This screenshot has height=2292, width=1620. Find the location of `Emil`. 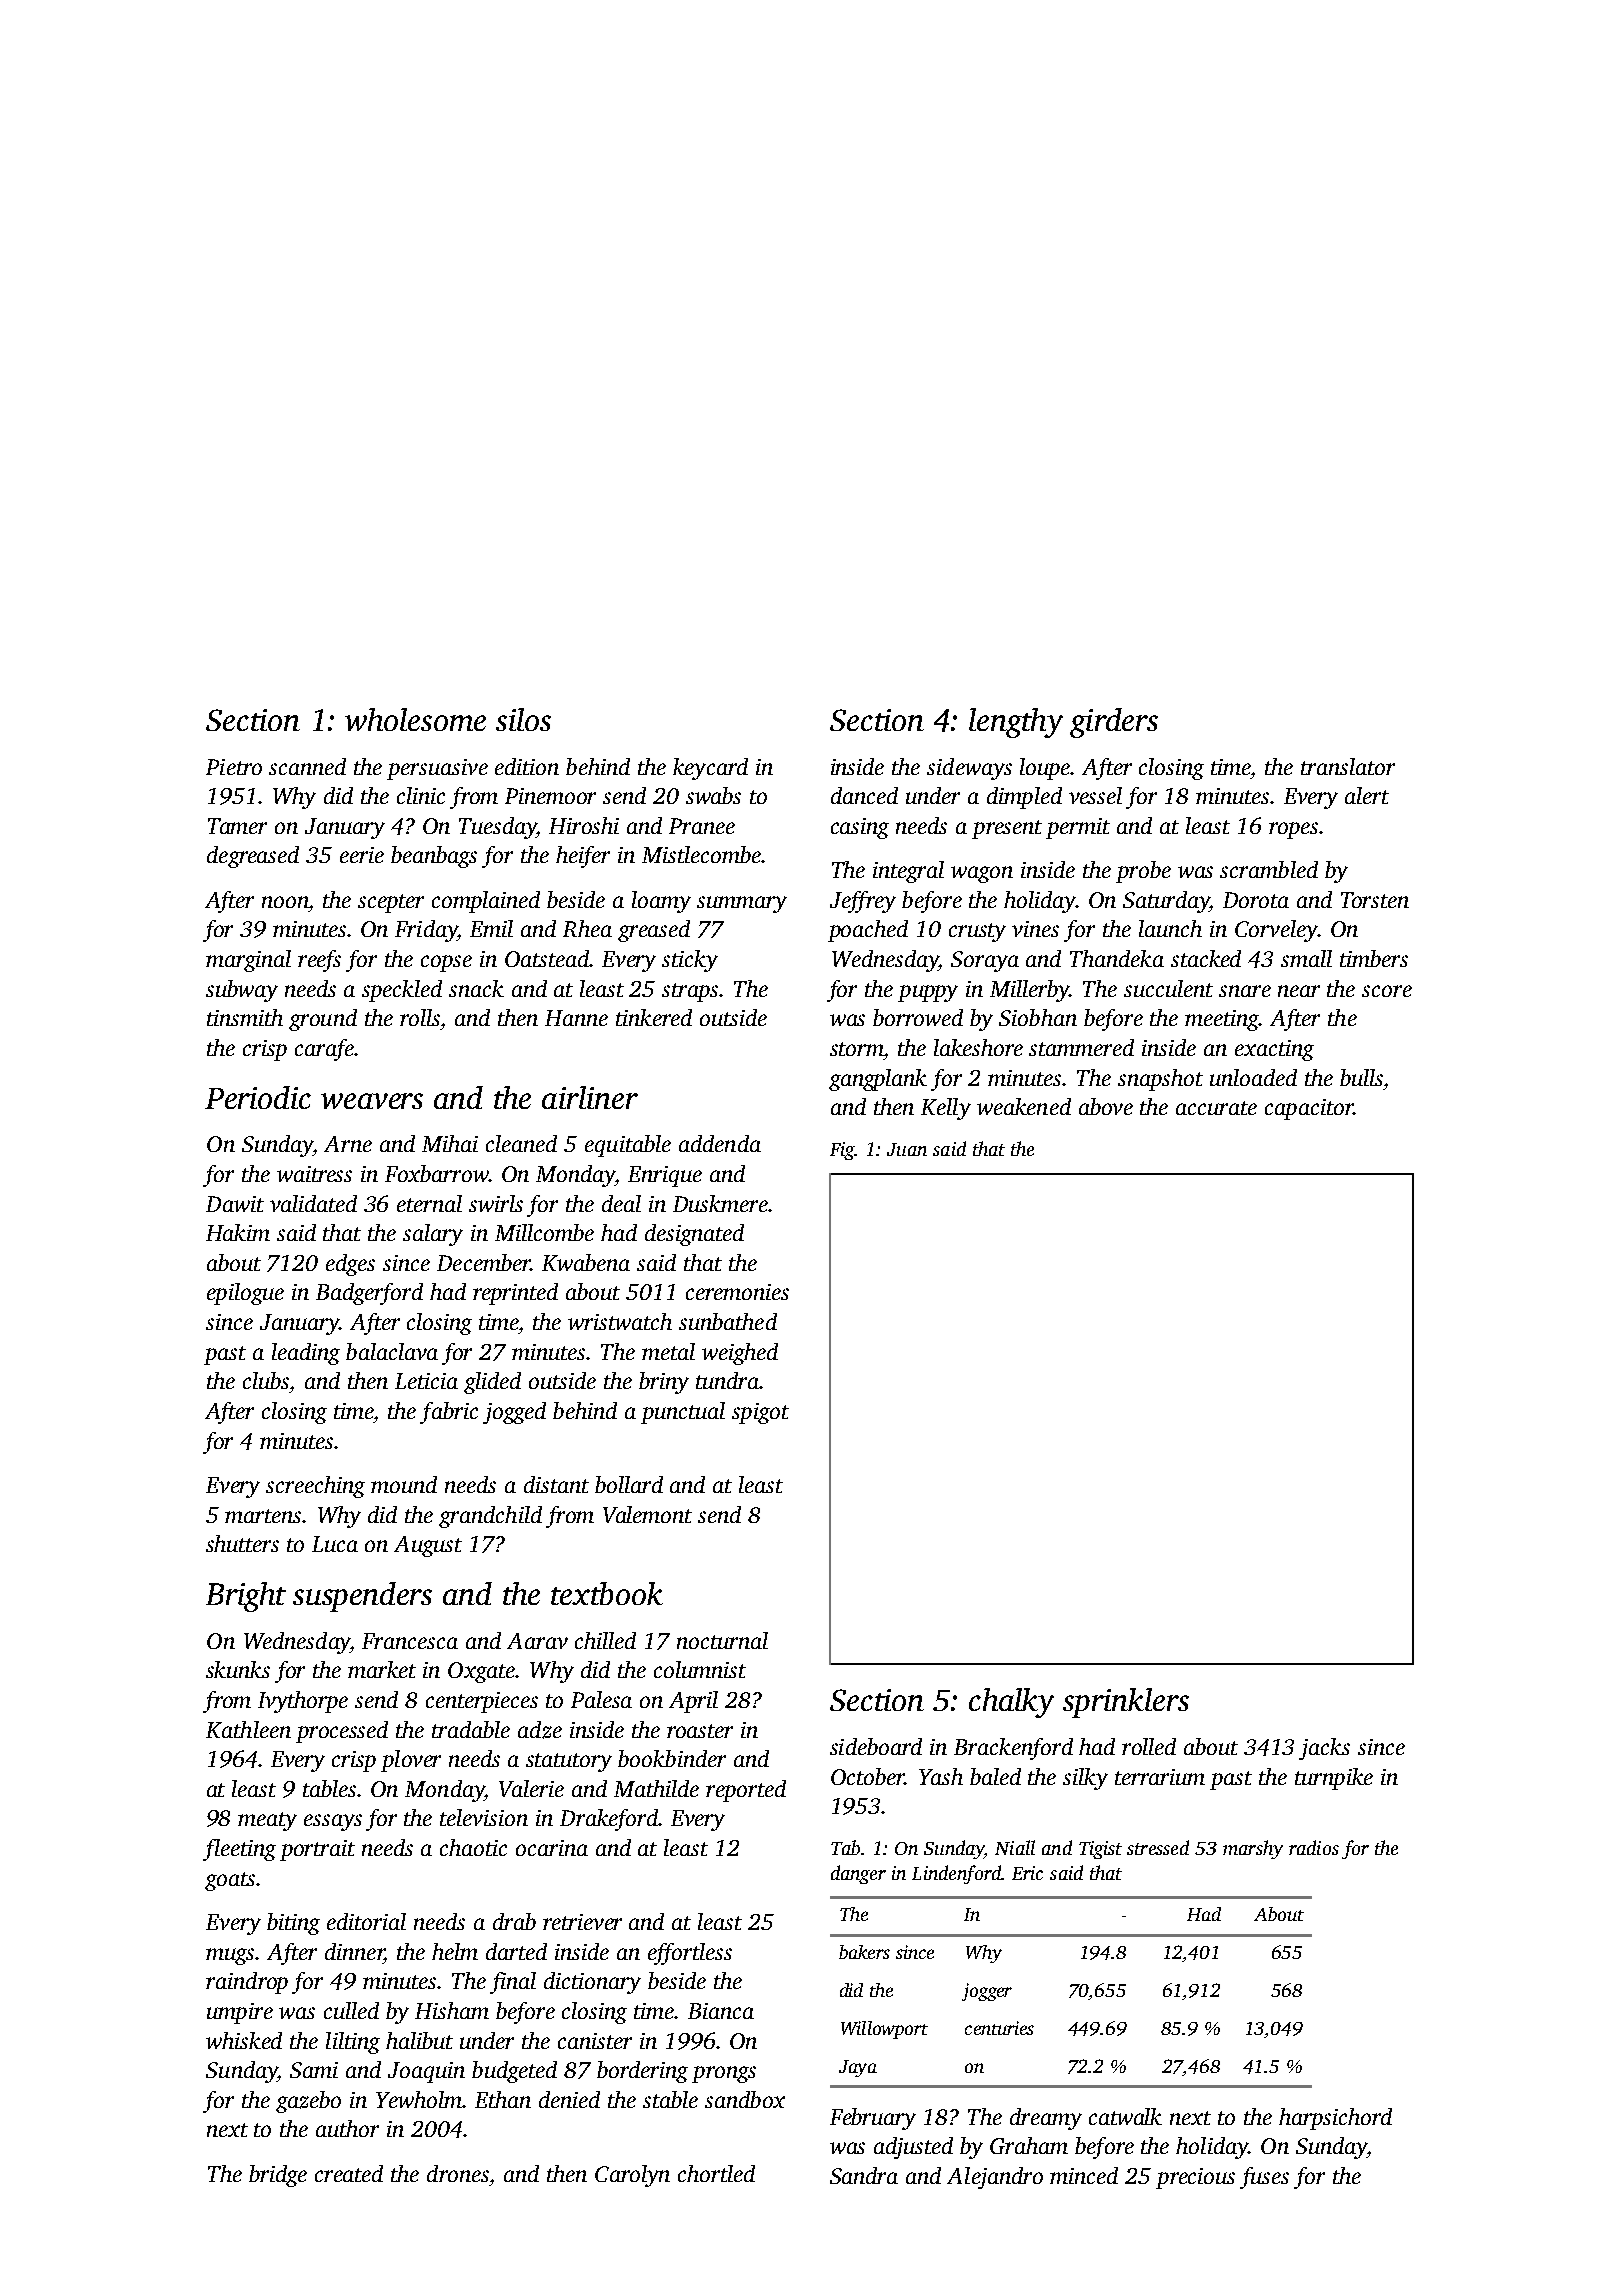

Emil is located at coordinates (491, 928).
